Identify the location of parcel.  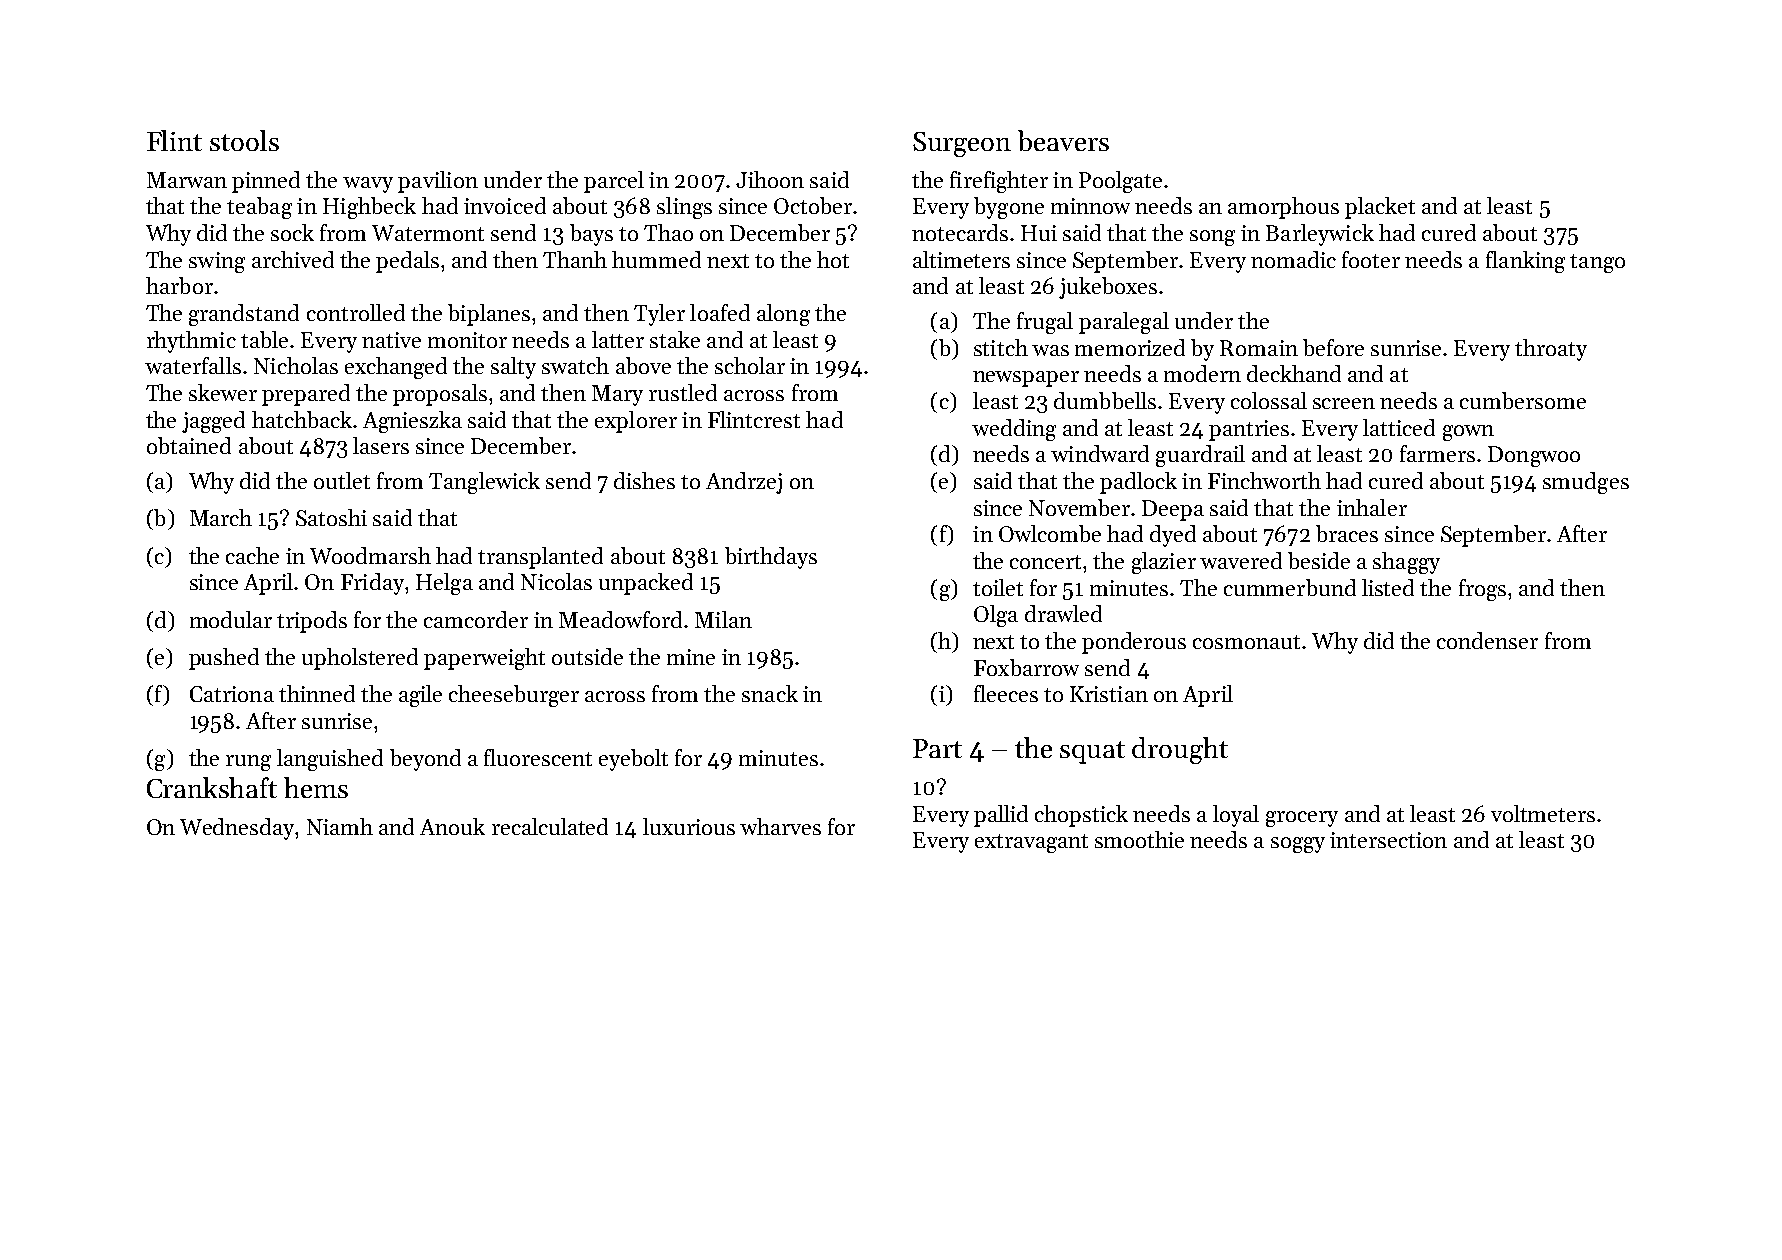
(614, 182).
